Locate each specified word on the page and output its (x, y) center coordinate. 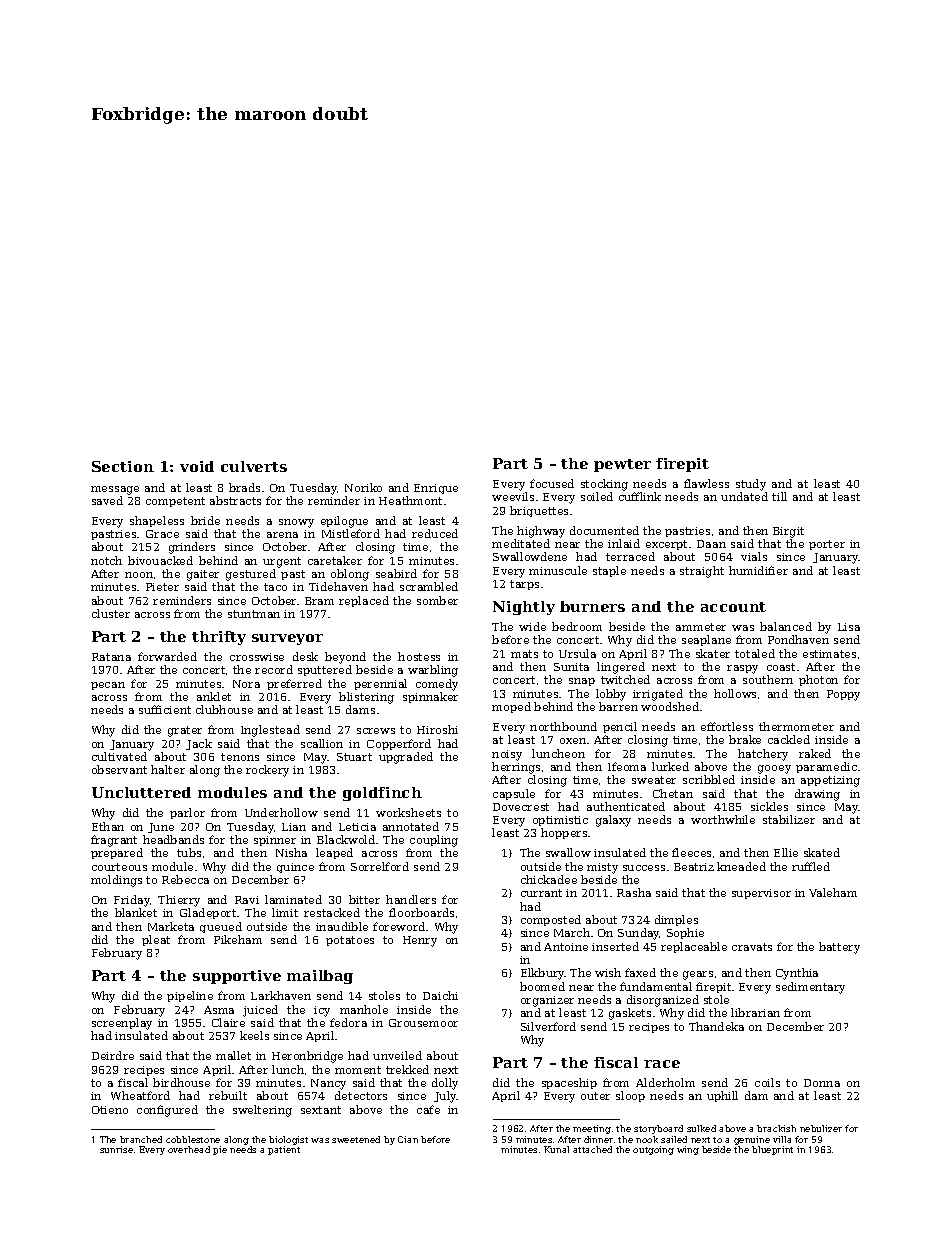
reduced (435, 533)
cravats (752, 947)
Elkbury (543, 974)
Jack (199, 744)
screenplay (122, 1024)
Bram (319, 601)
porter (827, 545)
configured (167, 1111)
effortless (727, 726)
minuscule (558, 570)
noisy (507, 755)
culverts (254, 466)
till (779, 496)
